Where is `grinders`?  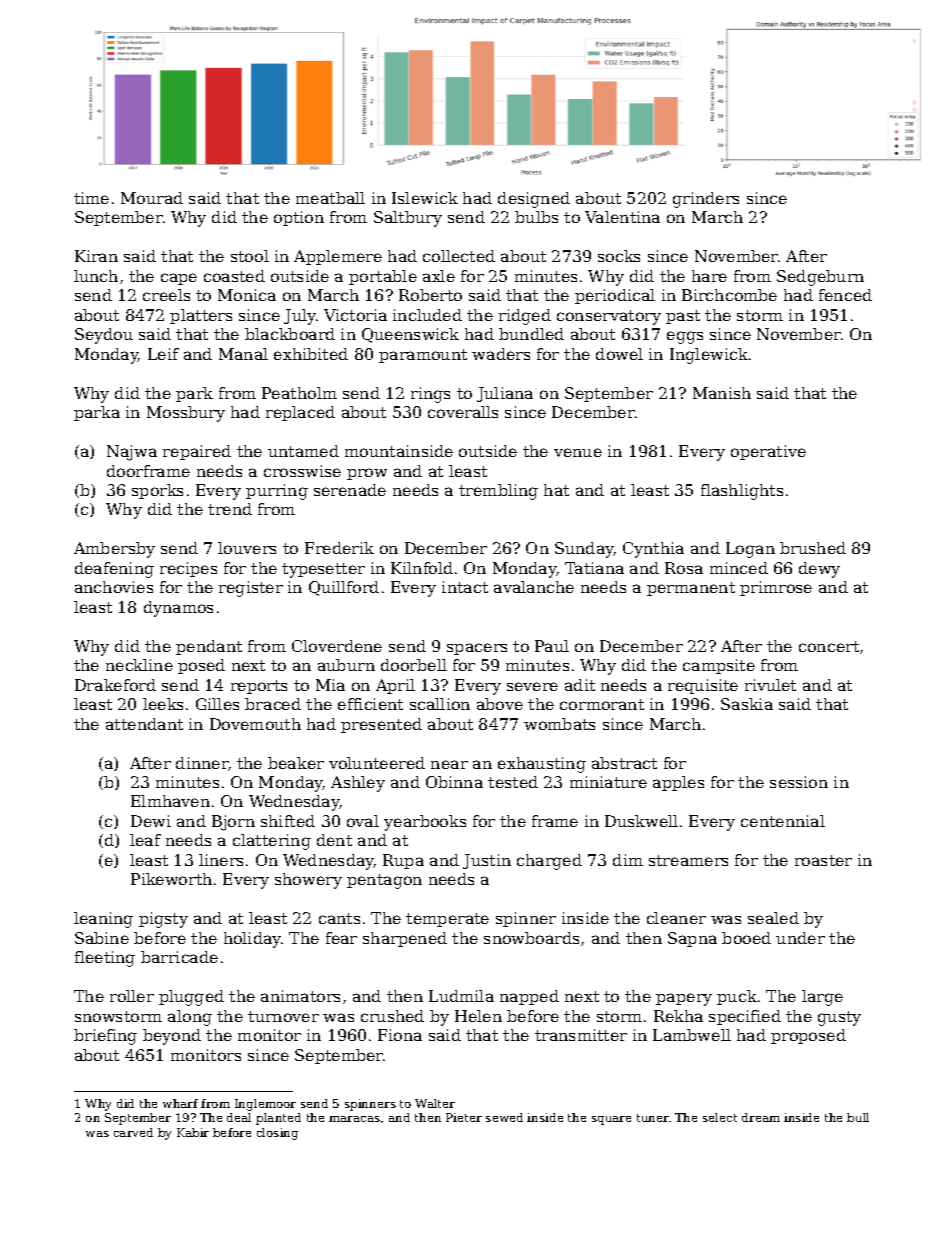
grinders is located at coordinates (706, 200).
